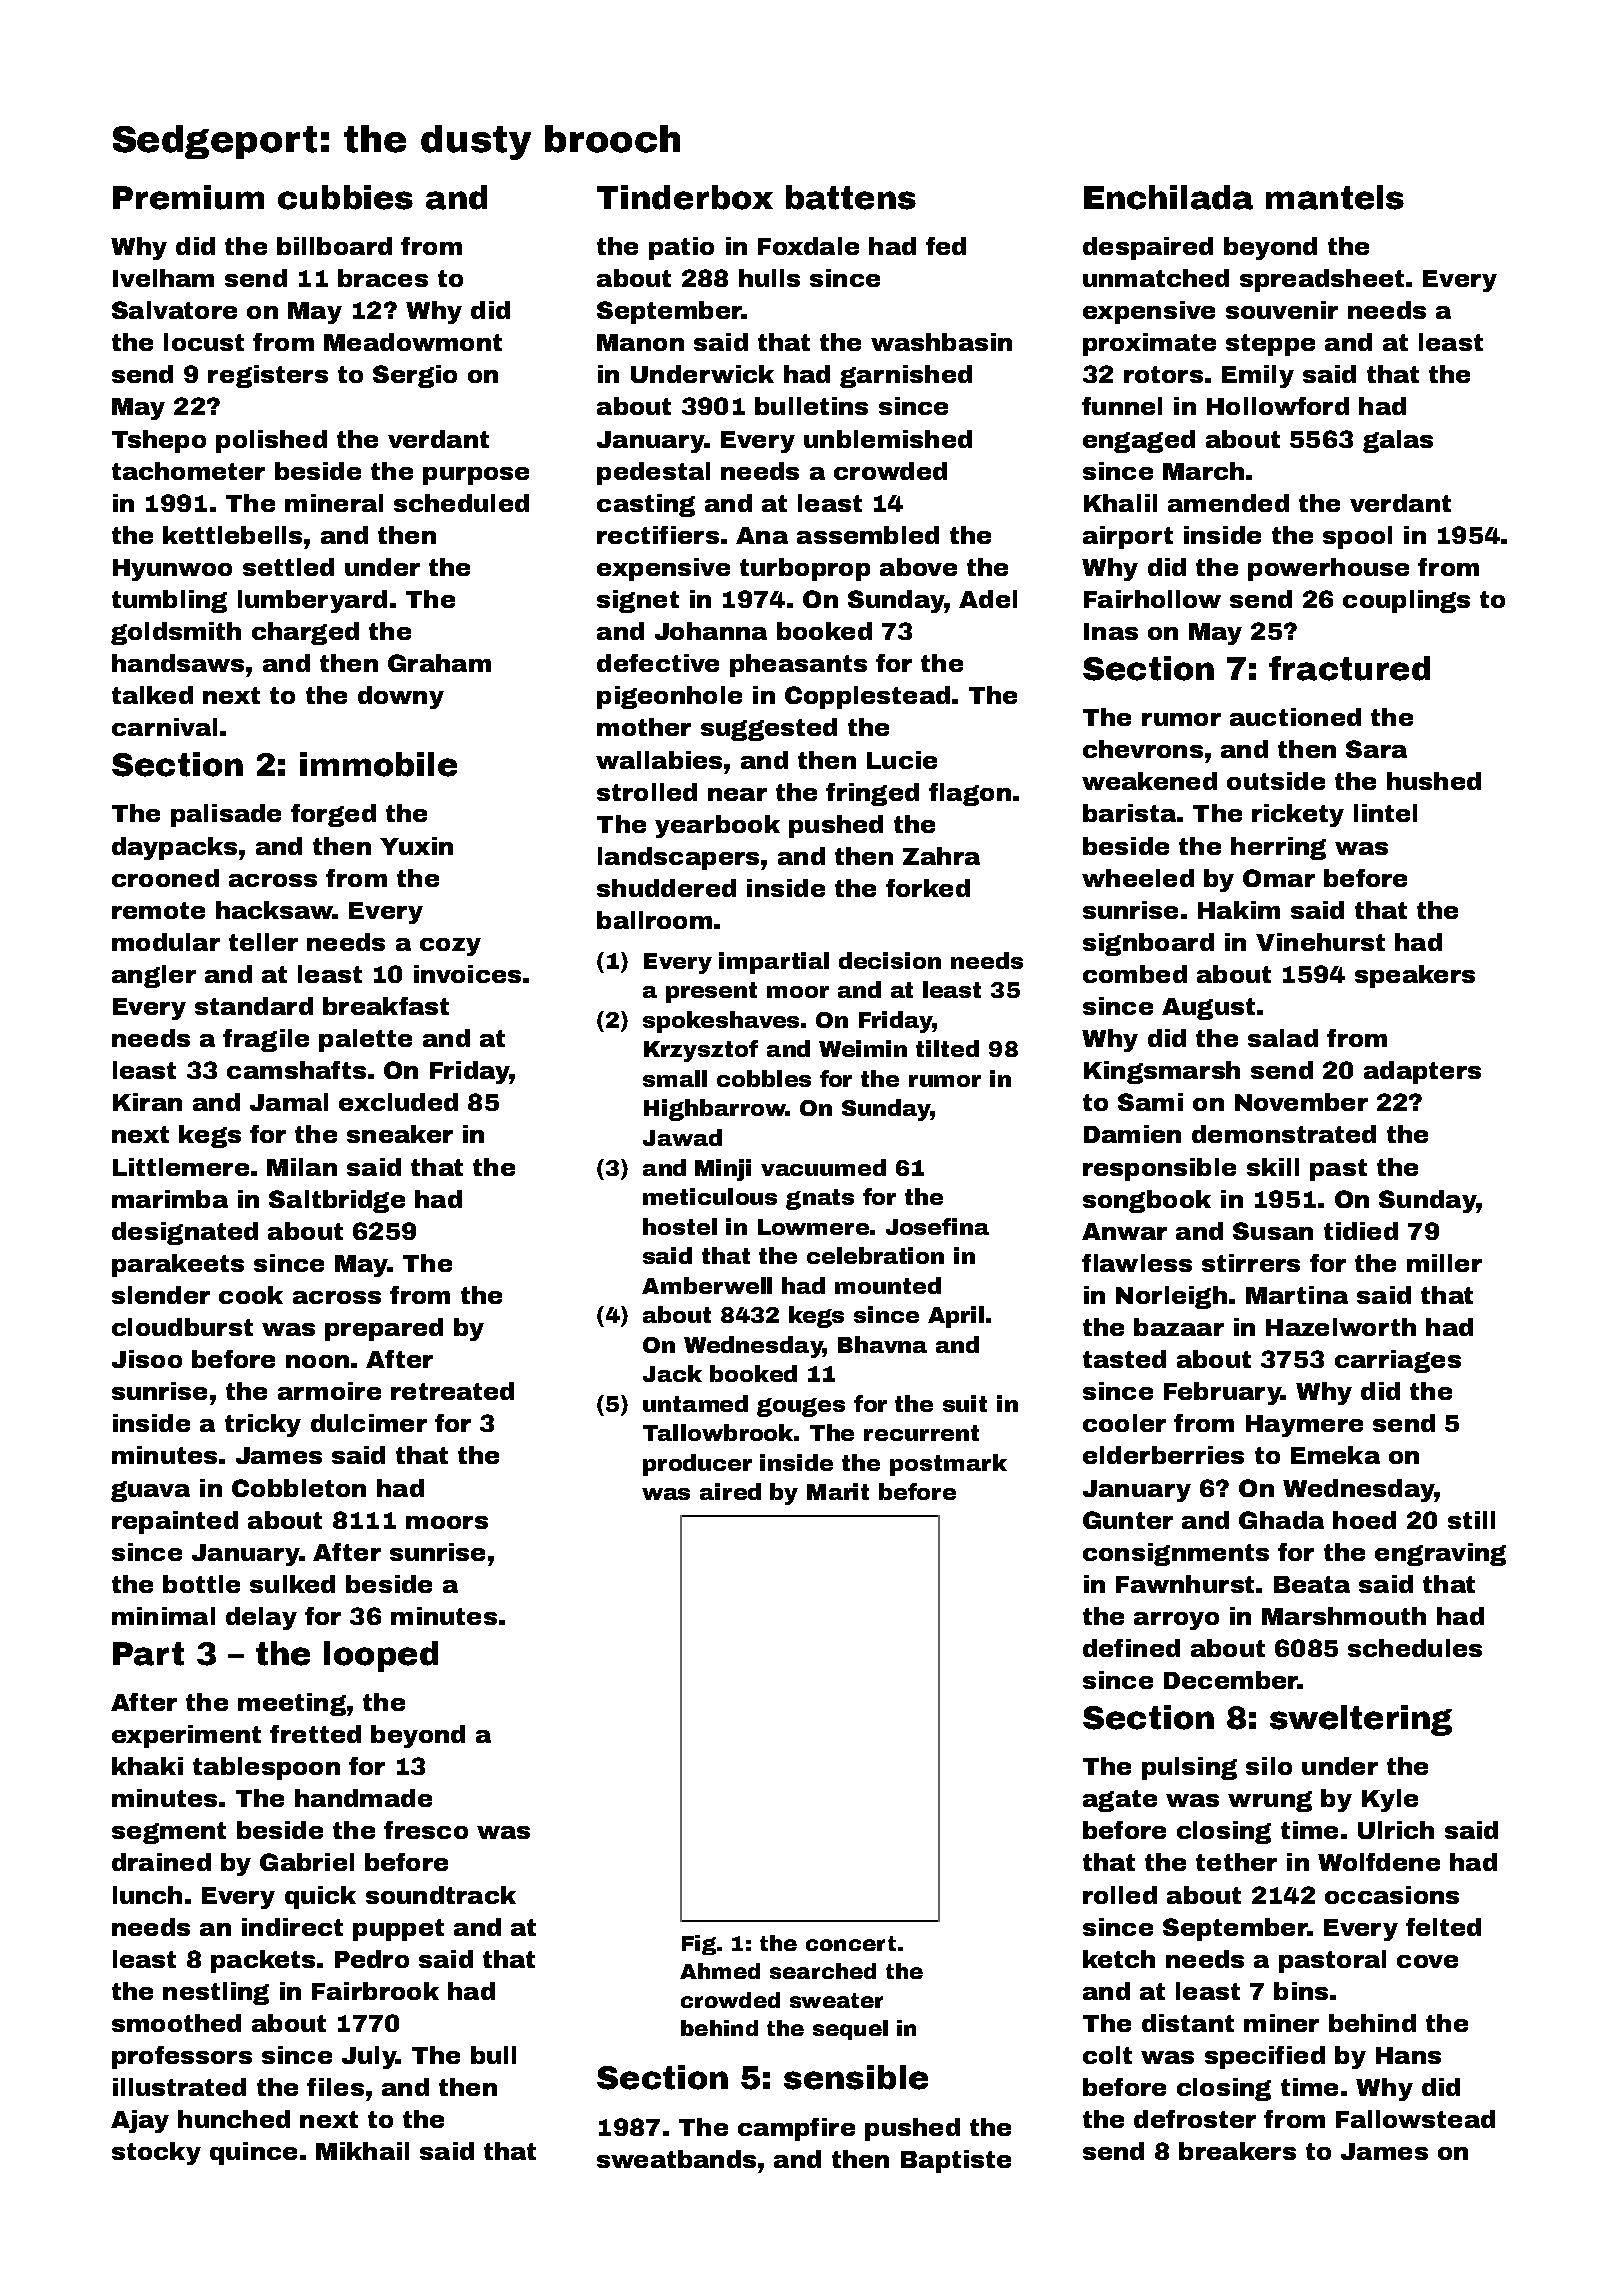 The height and width of the image is (2292, 1620). I want to click on pulsing, so click(1189, 1768).
